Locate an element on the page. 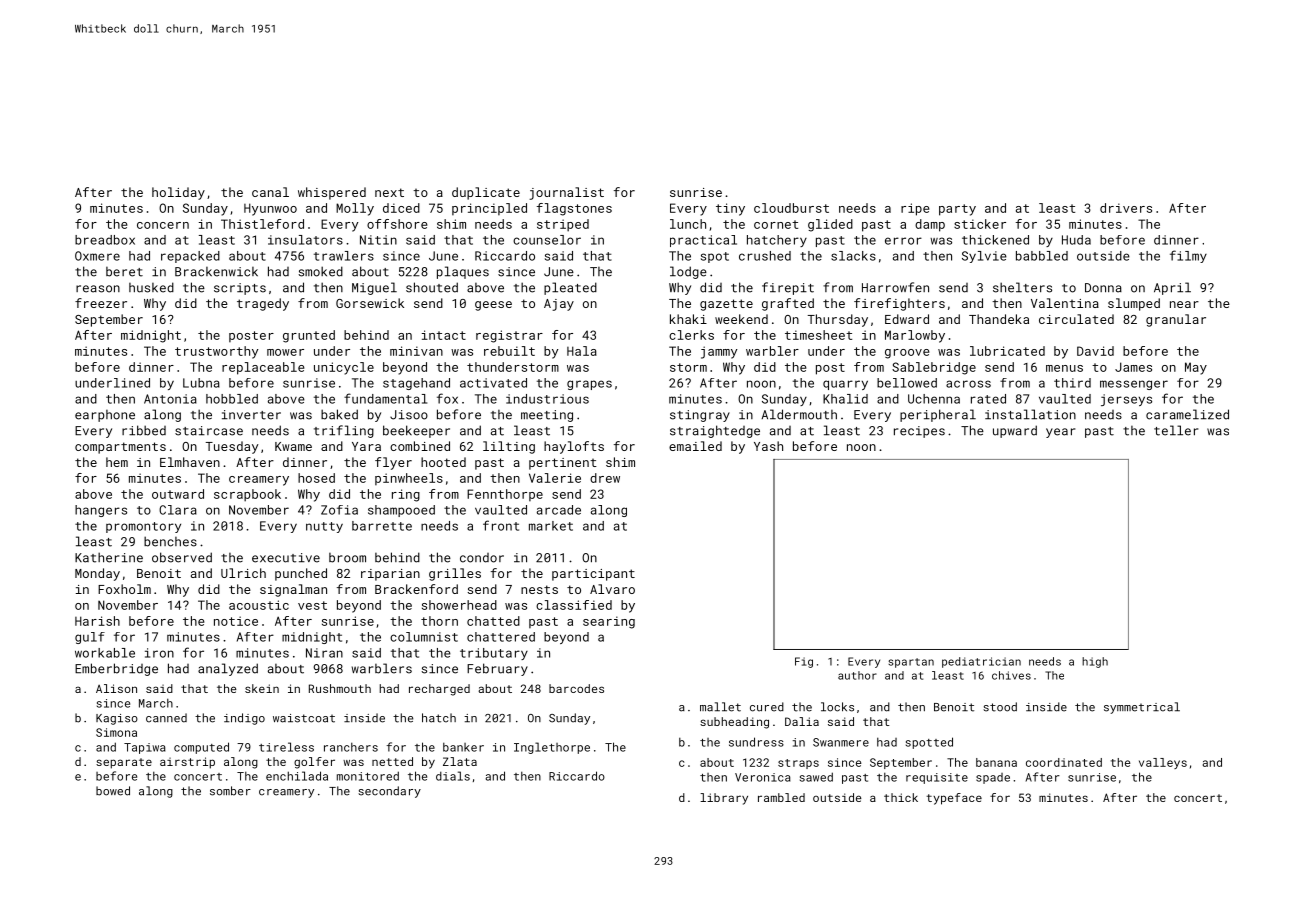 The height and width of the page is (924, 1308). cloudburst is located at coordinates (791, 208).
